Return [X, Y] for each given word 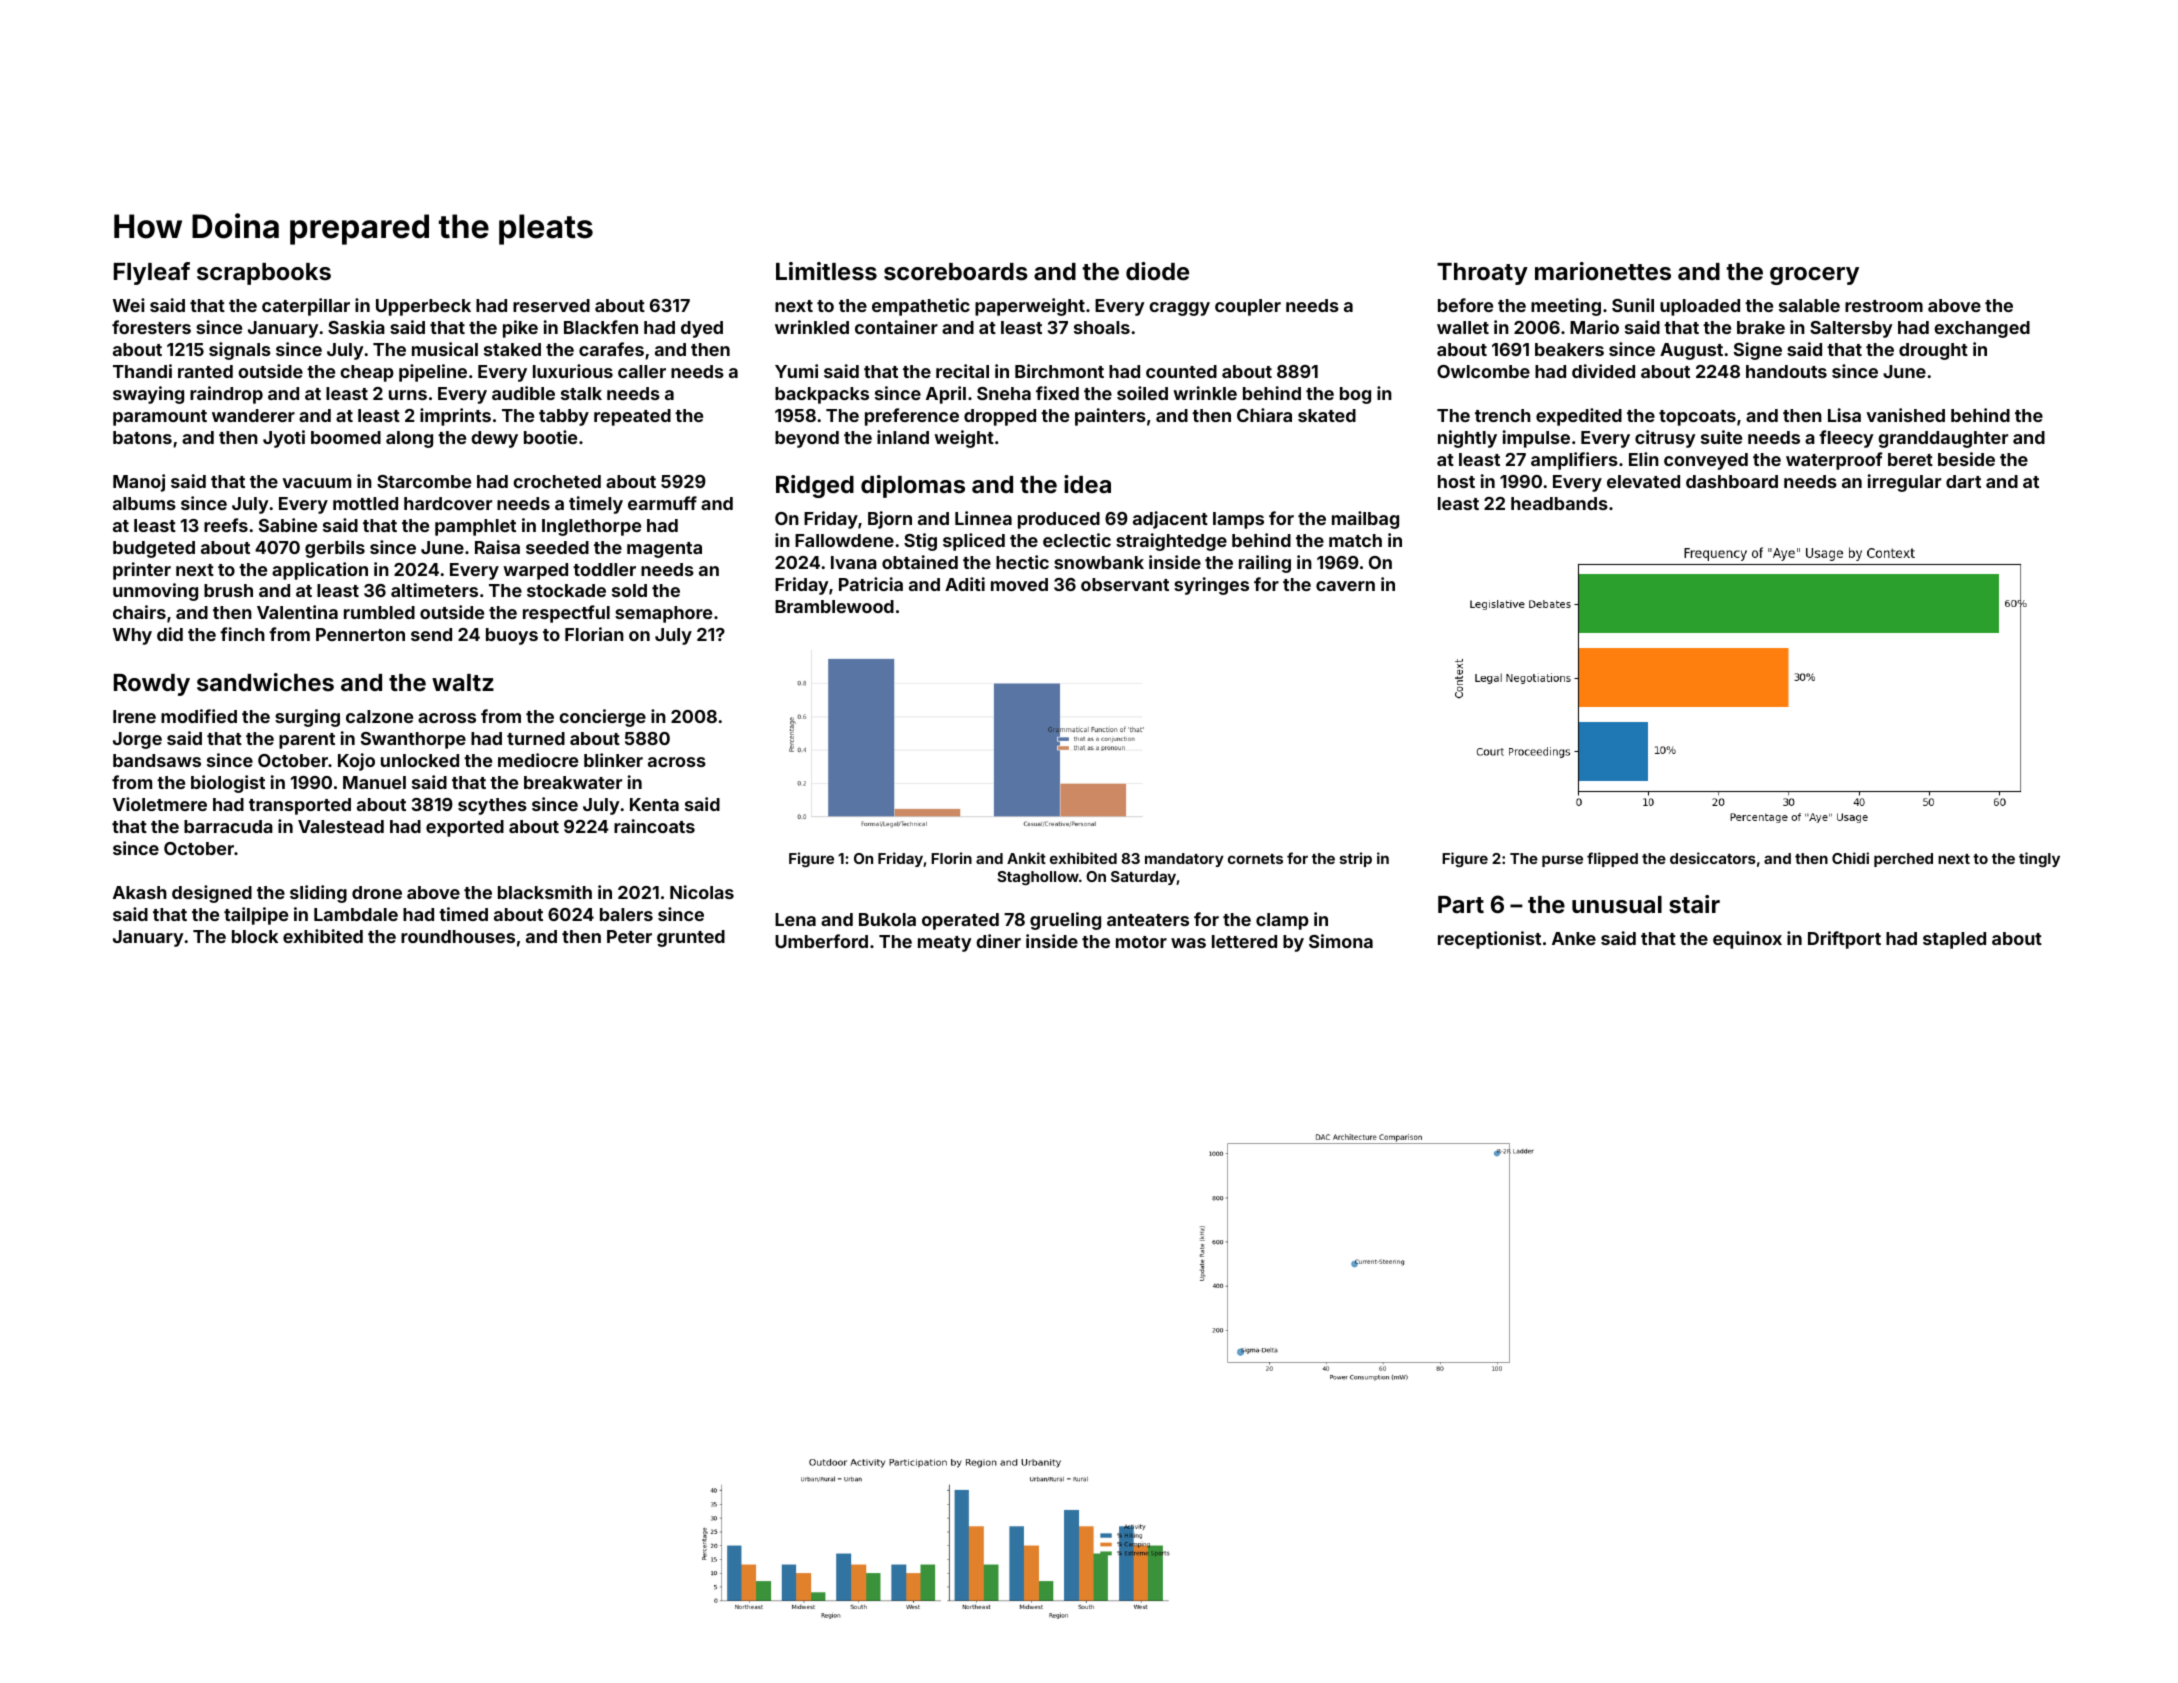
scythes [492, 806]
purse [1562, 861]
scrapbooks [264, 274]
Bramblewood [834, 606]
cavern [1345, 586]
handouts [1786, 371]
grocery [1814, 276]
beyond [807, 439]
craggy [1179, 309]
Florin [951, 858]
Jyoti [284, 439]
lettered [1244, 941]
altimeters [434, 590]
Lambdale [356, 914]
